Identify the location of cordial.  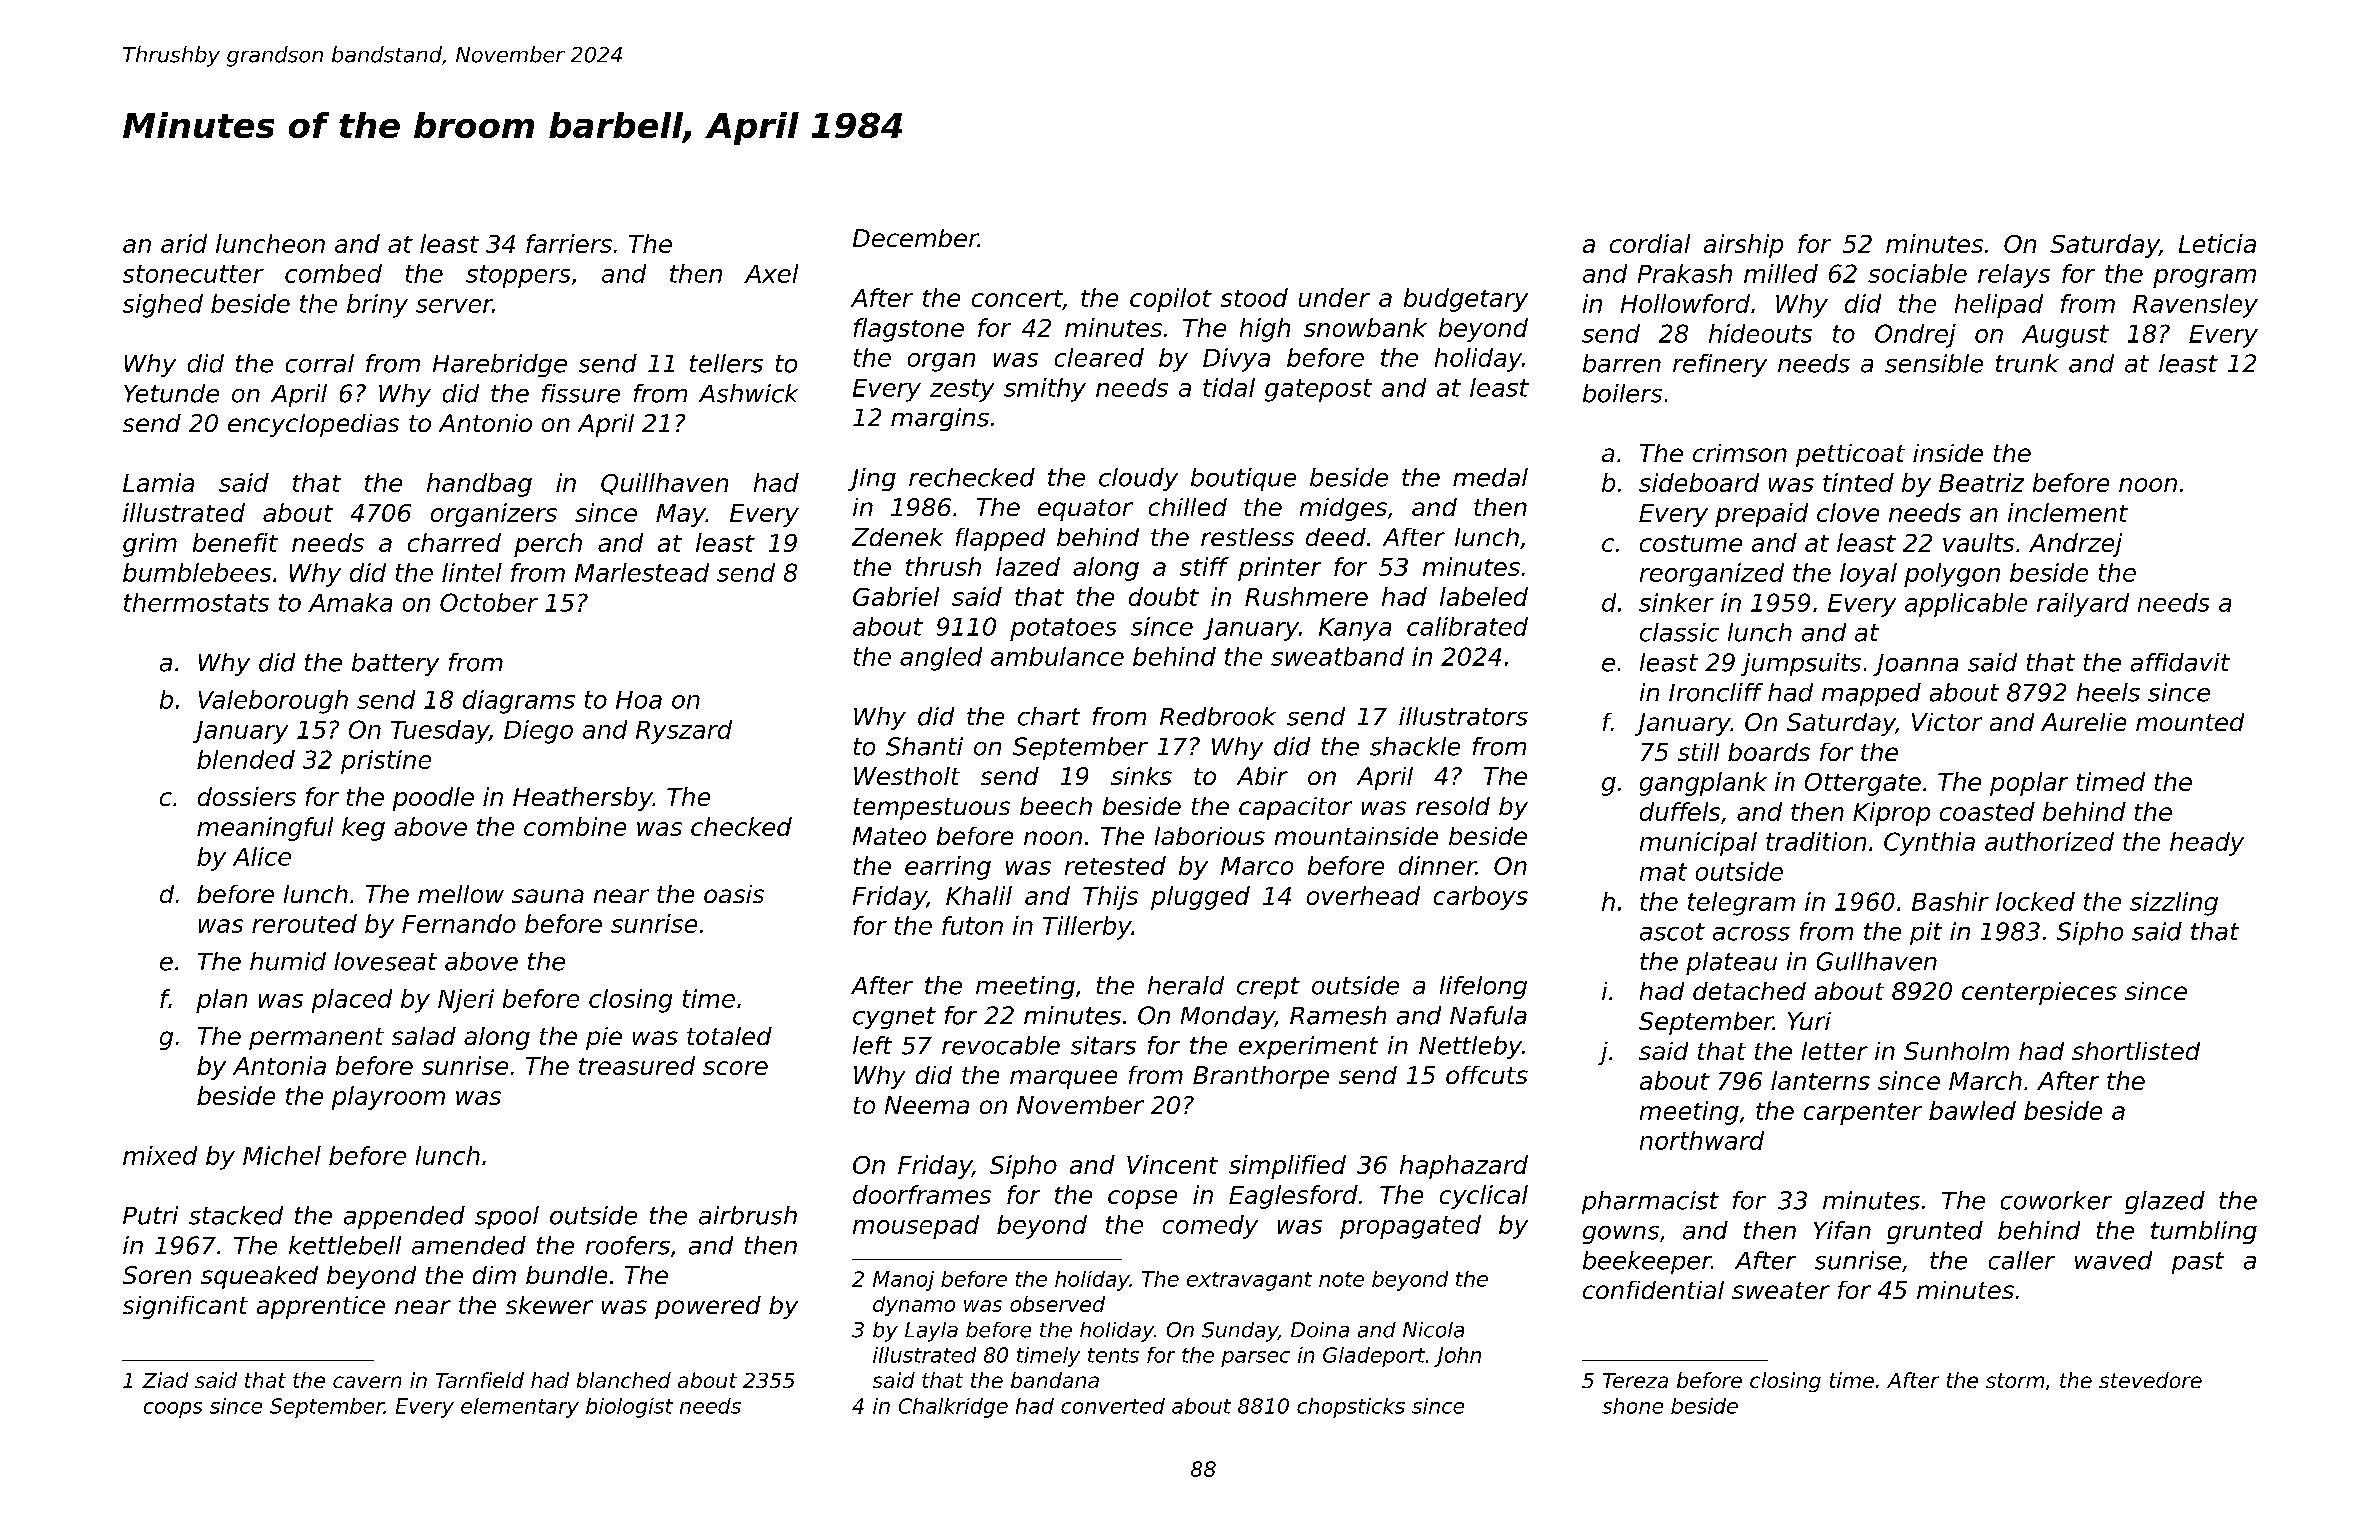
(1650, 243).
